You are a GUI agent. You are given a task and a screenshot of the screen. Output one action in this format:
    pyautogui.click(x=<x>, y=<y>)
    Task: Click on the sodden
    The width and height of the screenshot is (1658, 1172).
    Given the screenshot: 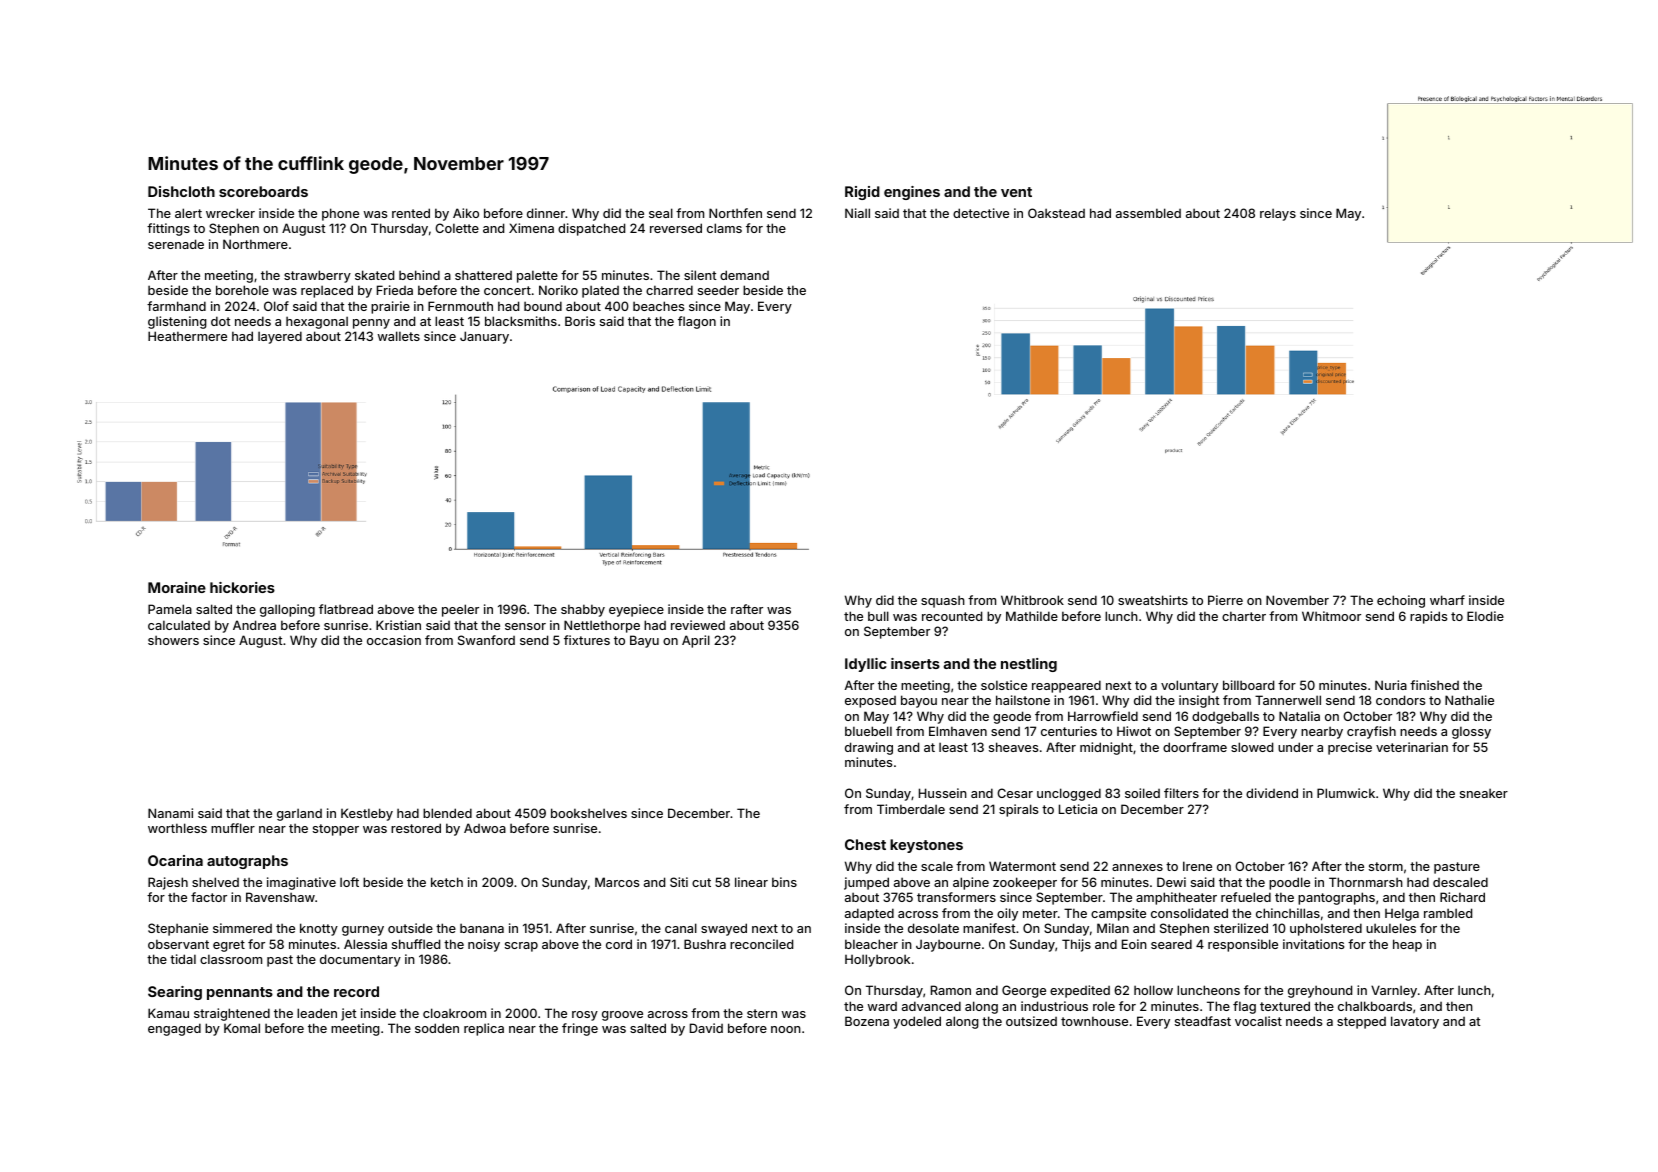 What is the action you would take?
    pyautogui.click(x=437, y=1028)
